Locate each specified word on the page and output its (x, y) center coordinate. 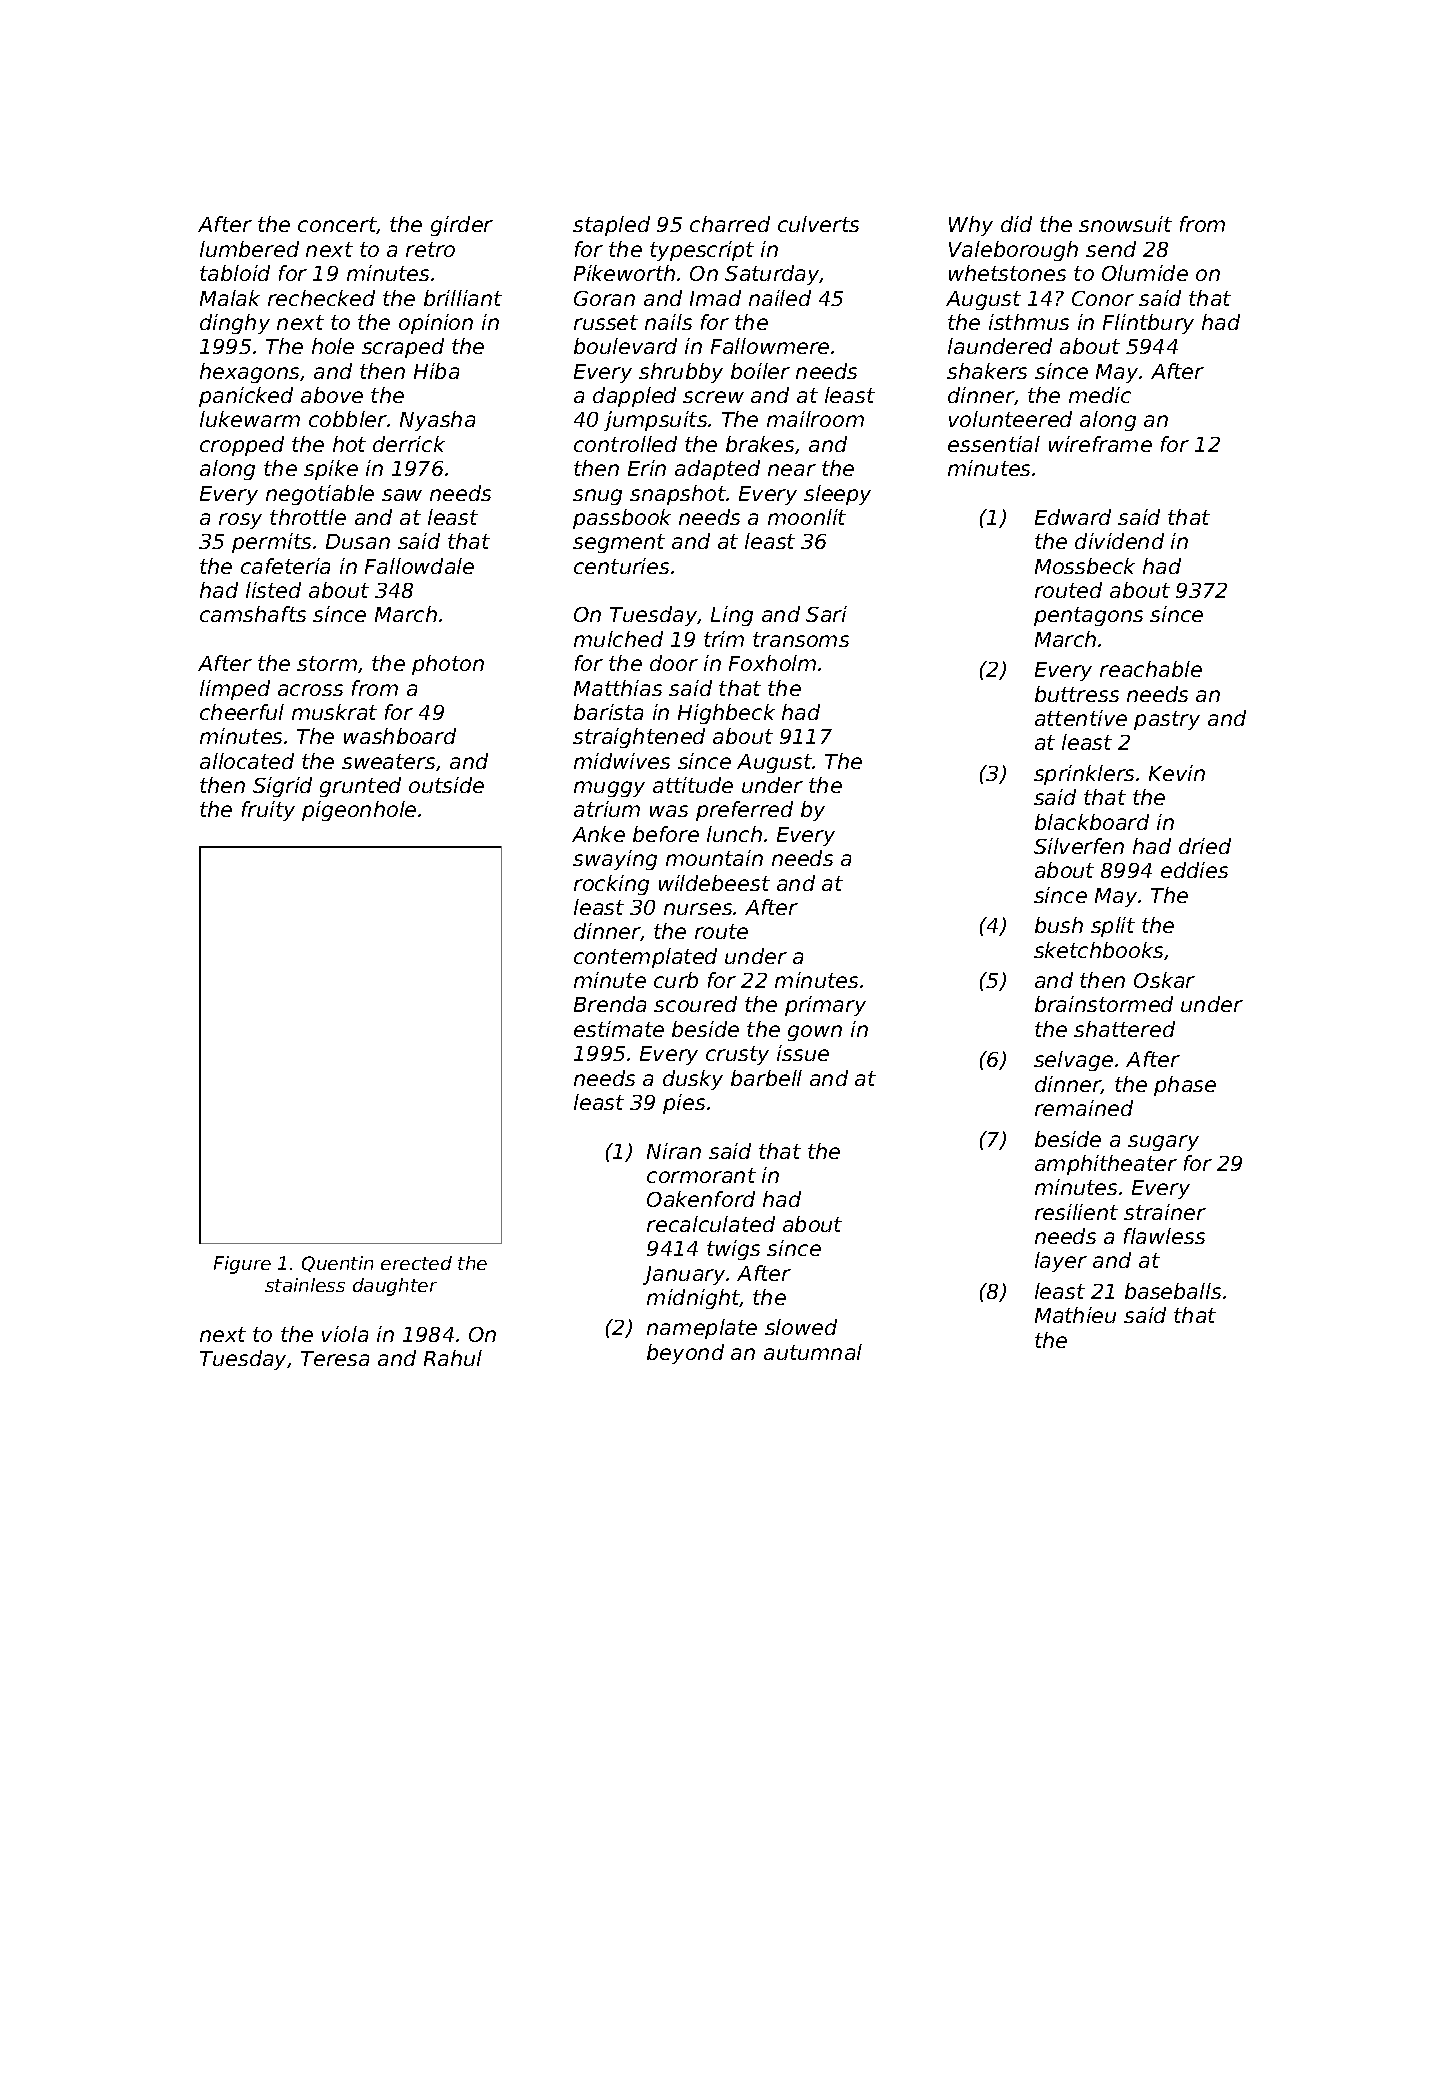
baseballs (1173, 1291)
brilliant (463, 298)
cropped (242, 446)
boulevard (625, 346)
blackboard (1092, 822)
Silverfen (1079, 846)
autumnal (813, 1352)
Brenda (610, 1004)
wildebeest (714, 883)
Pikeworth (624, 273)
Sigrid (282, 787)
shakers (987, 371)
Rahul (453, 1358)
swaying (615, 860)
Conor (1103, 298)
